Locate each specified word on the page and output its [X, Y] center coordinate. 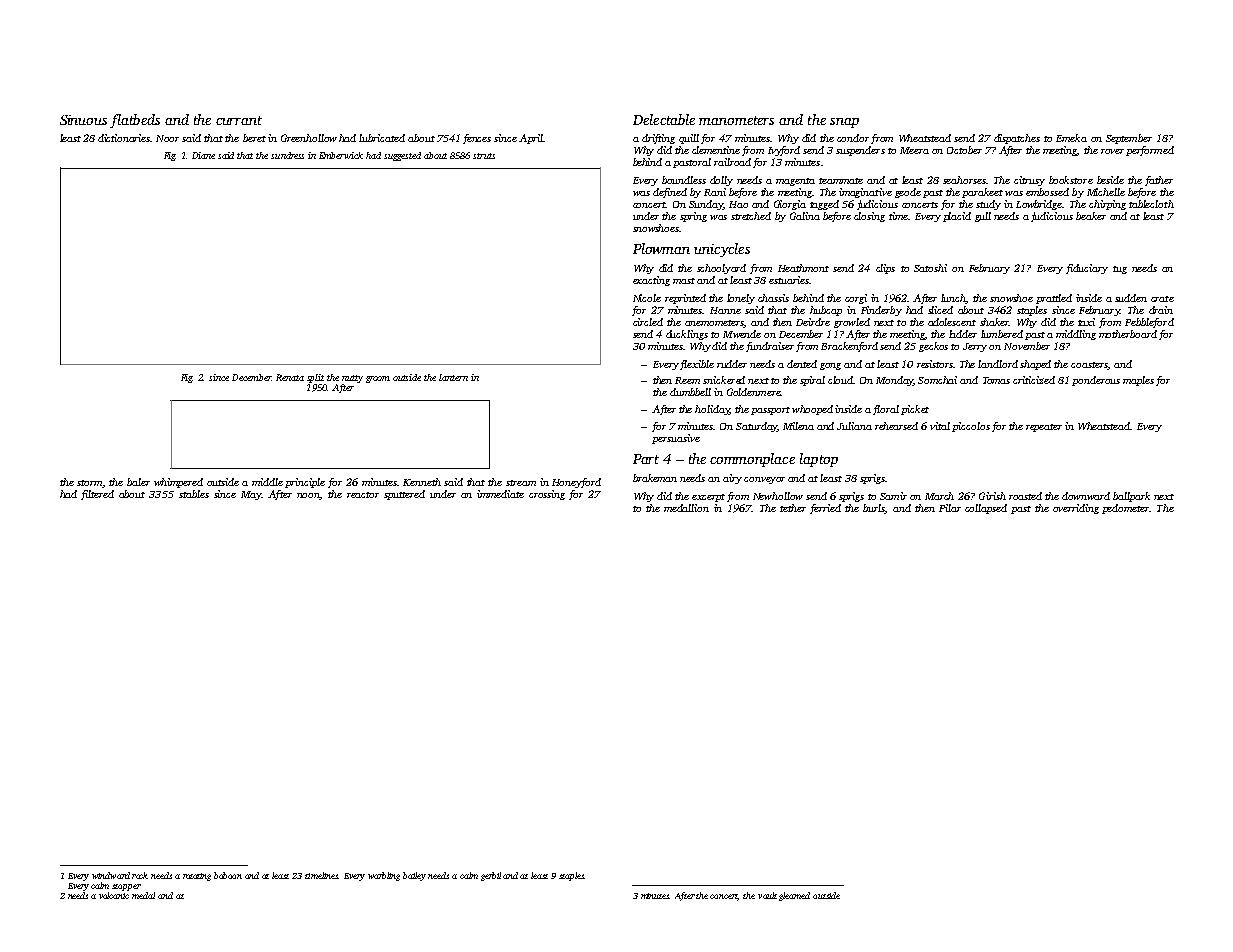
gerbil [491, 876]
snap [844, 123]
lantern [453, 377]
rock [140, 875]
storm [89, 483]
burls [874, 509]
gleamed [794, 896]
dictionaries [124, 138]
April [531, 139]
